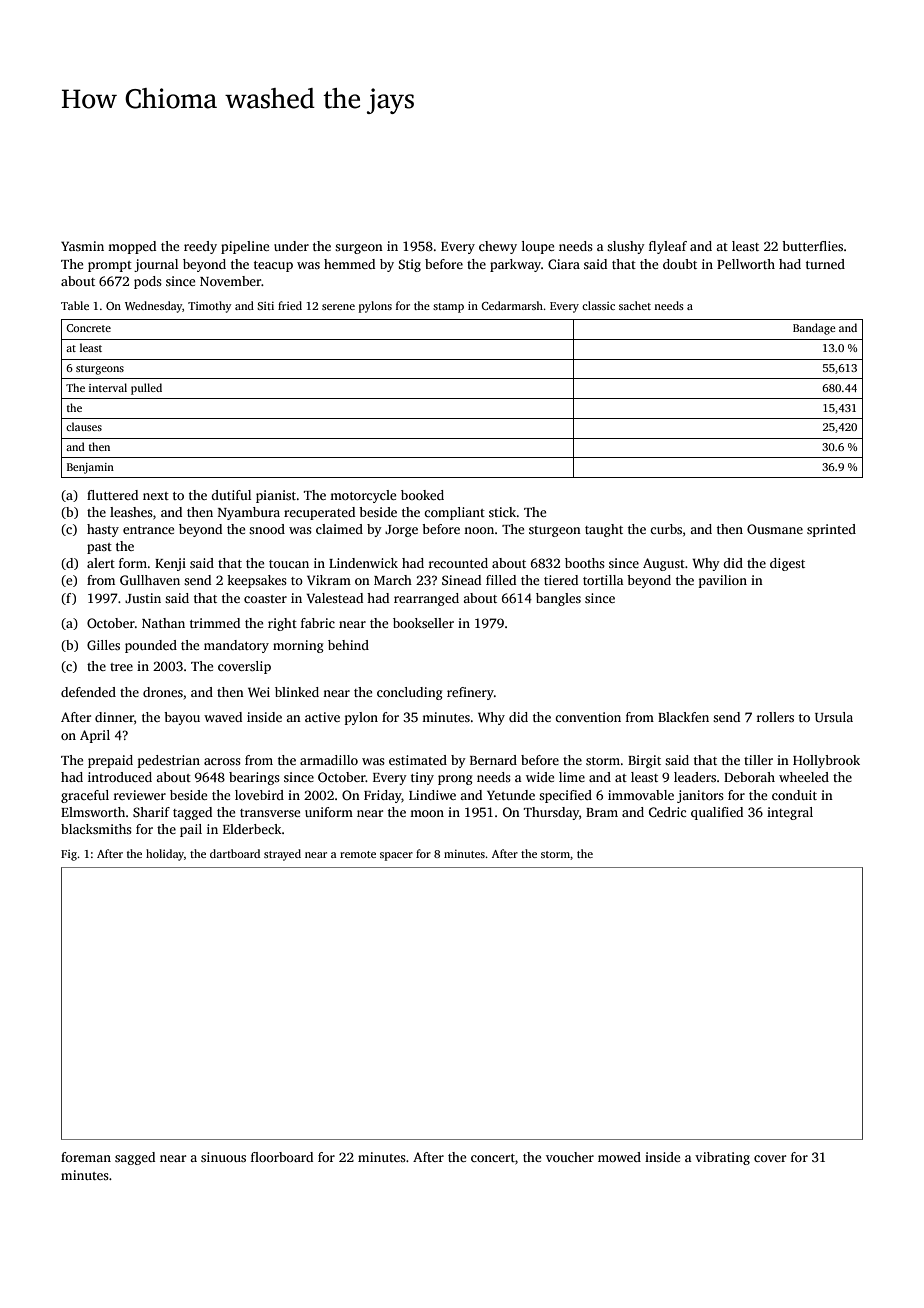 Image resolution: width=924 pixels, height=1308 pixels. What do you see at coordinates (338, 307) in the screenshot?
I see `serene` at bounding box center [338, 307].
